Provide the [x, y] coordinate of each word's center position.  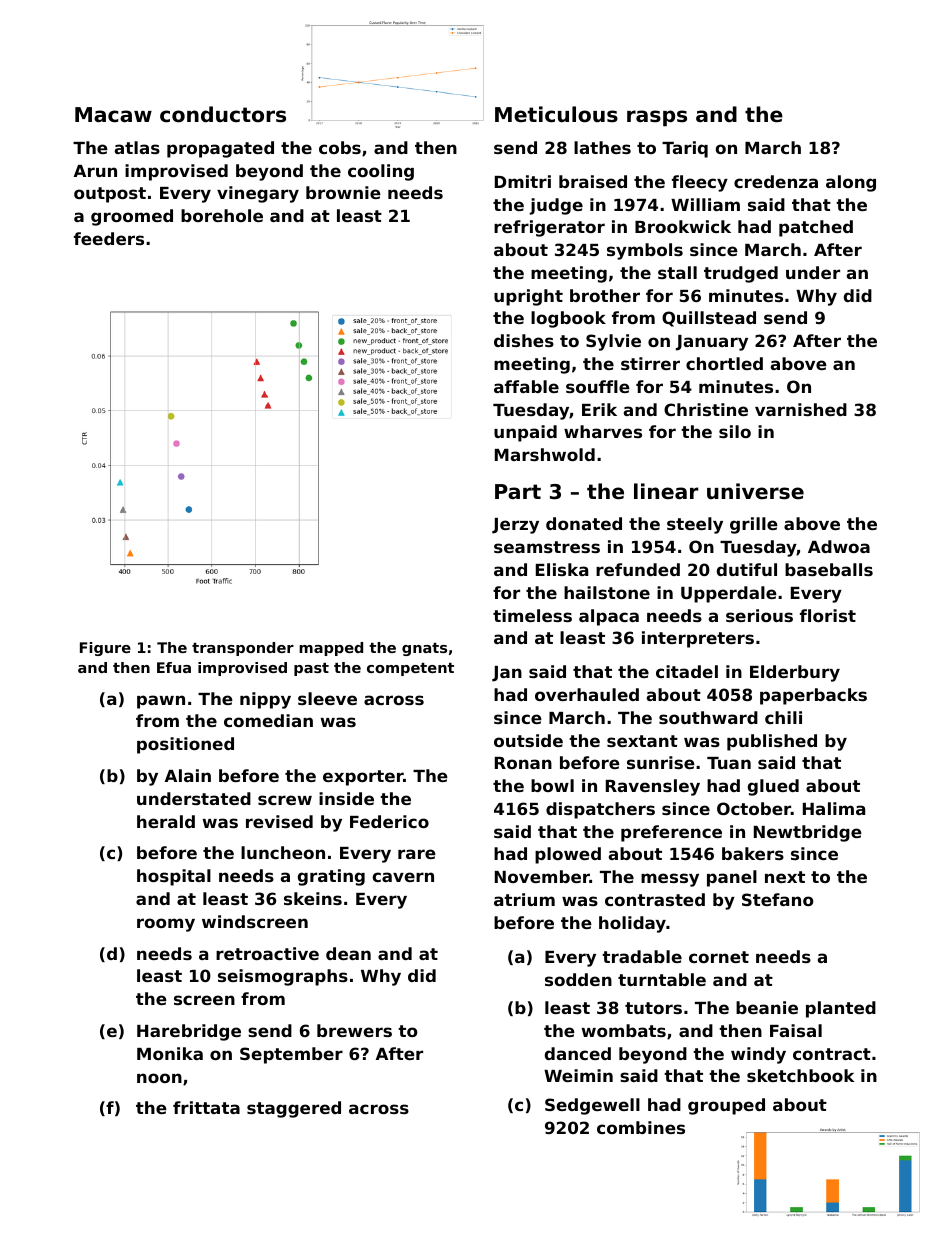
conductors [223, 114]
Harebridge [189, 1032]
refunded [638, 569]
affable [526, 386]
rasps [657, 118]
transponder [243, 649]
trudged [741, 274]
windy [758, 1055]
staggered [294, 1109]
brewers [354, 1030]
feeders [109, 238]
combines [641, 1127]
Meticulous [556, 114]
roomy [166, 925]
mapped [331, 649]
